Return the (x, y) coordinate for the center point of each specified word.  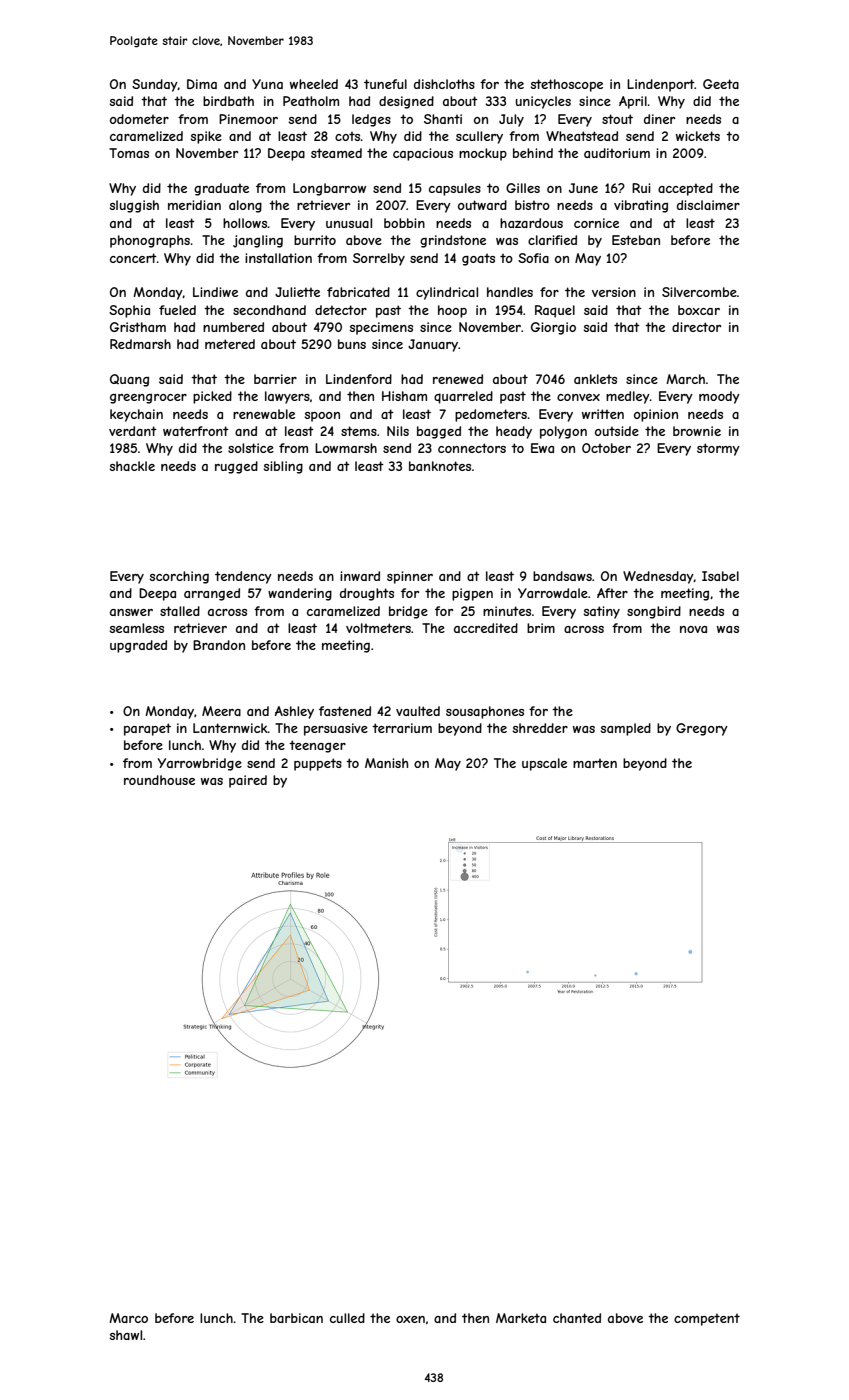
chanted (577, 1318)
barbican (296, 1318)
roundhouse (159, 780)
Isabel (720, 576)
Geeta (721, 84)
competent (707, 1319)
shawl (125, 1335)
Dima (202, 84)
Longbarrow (329, 189)
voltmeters (378, 628)
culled (347, 1318)
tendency (243, 577)
